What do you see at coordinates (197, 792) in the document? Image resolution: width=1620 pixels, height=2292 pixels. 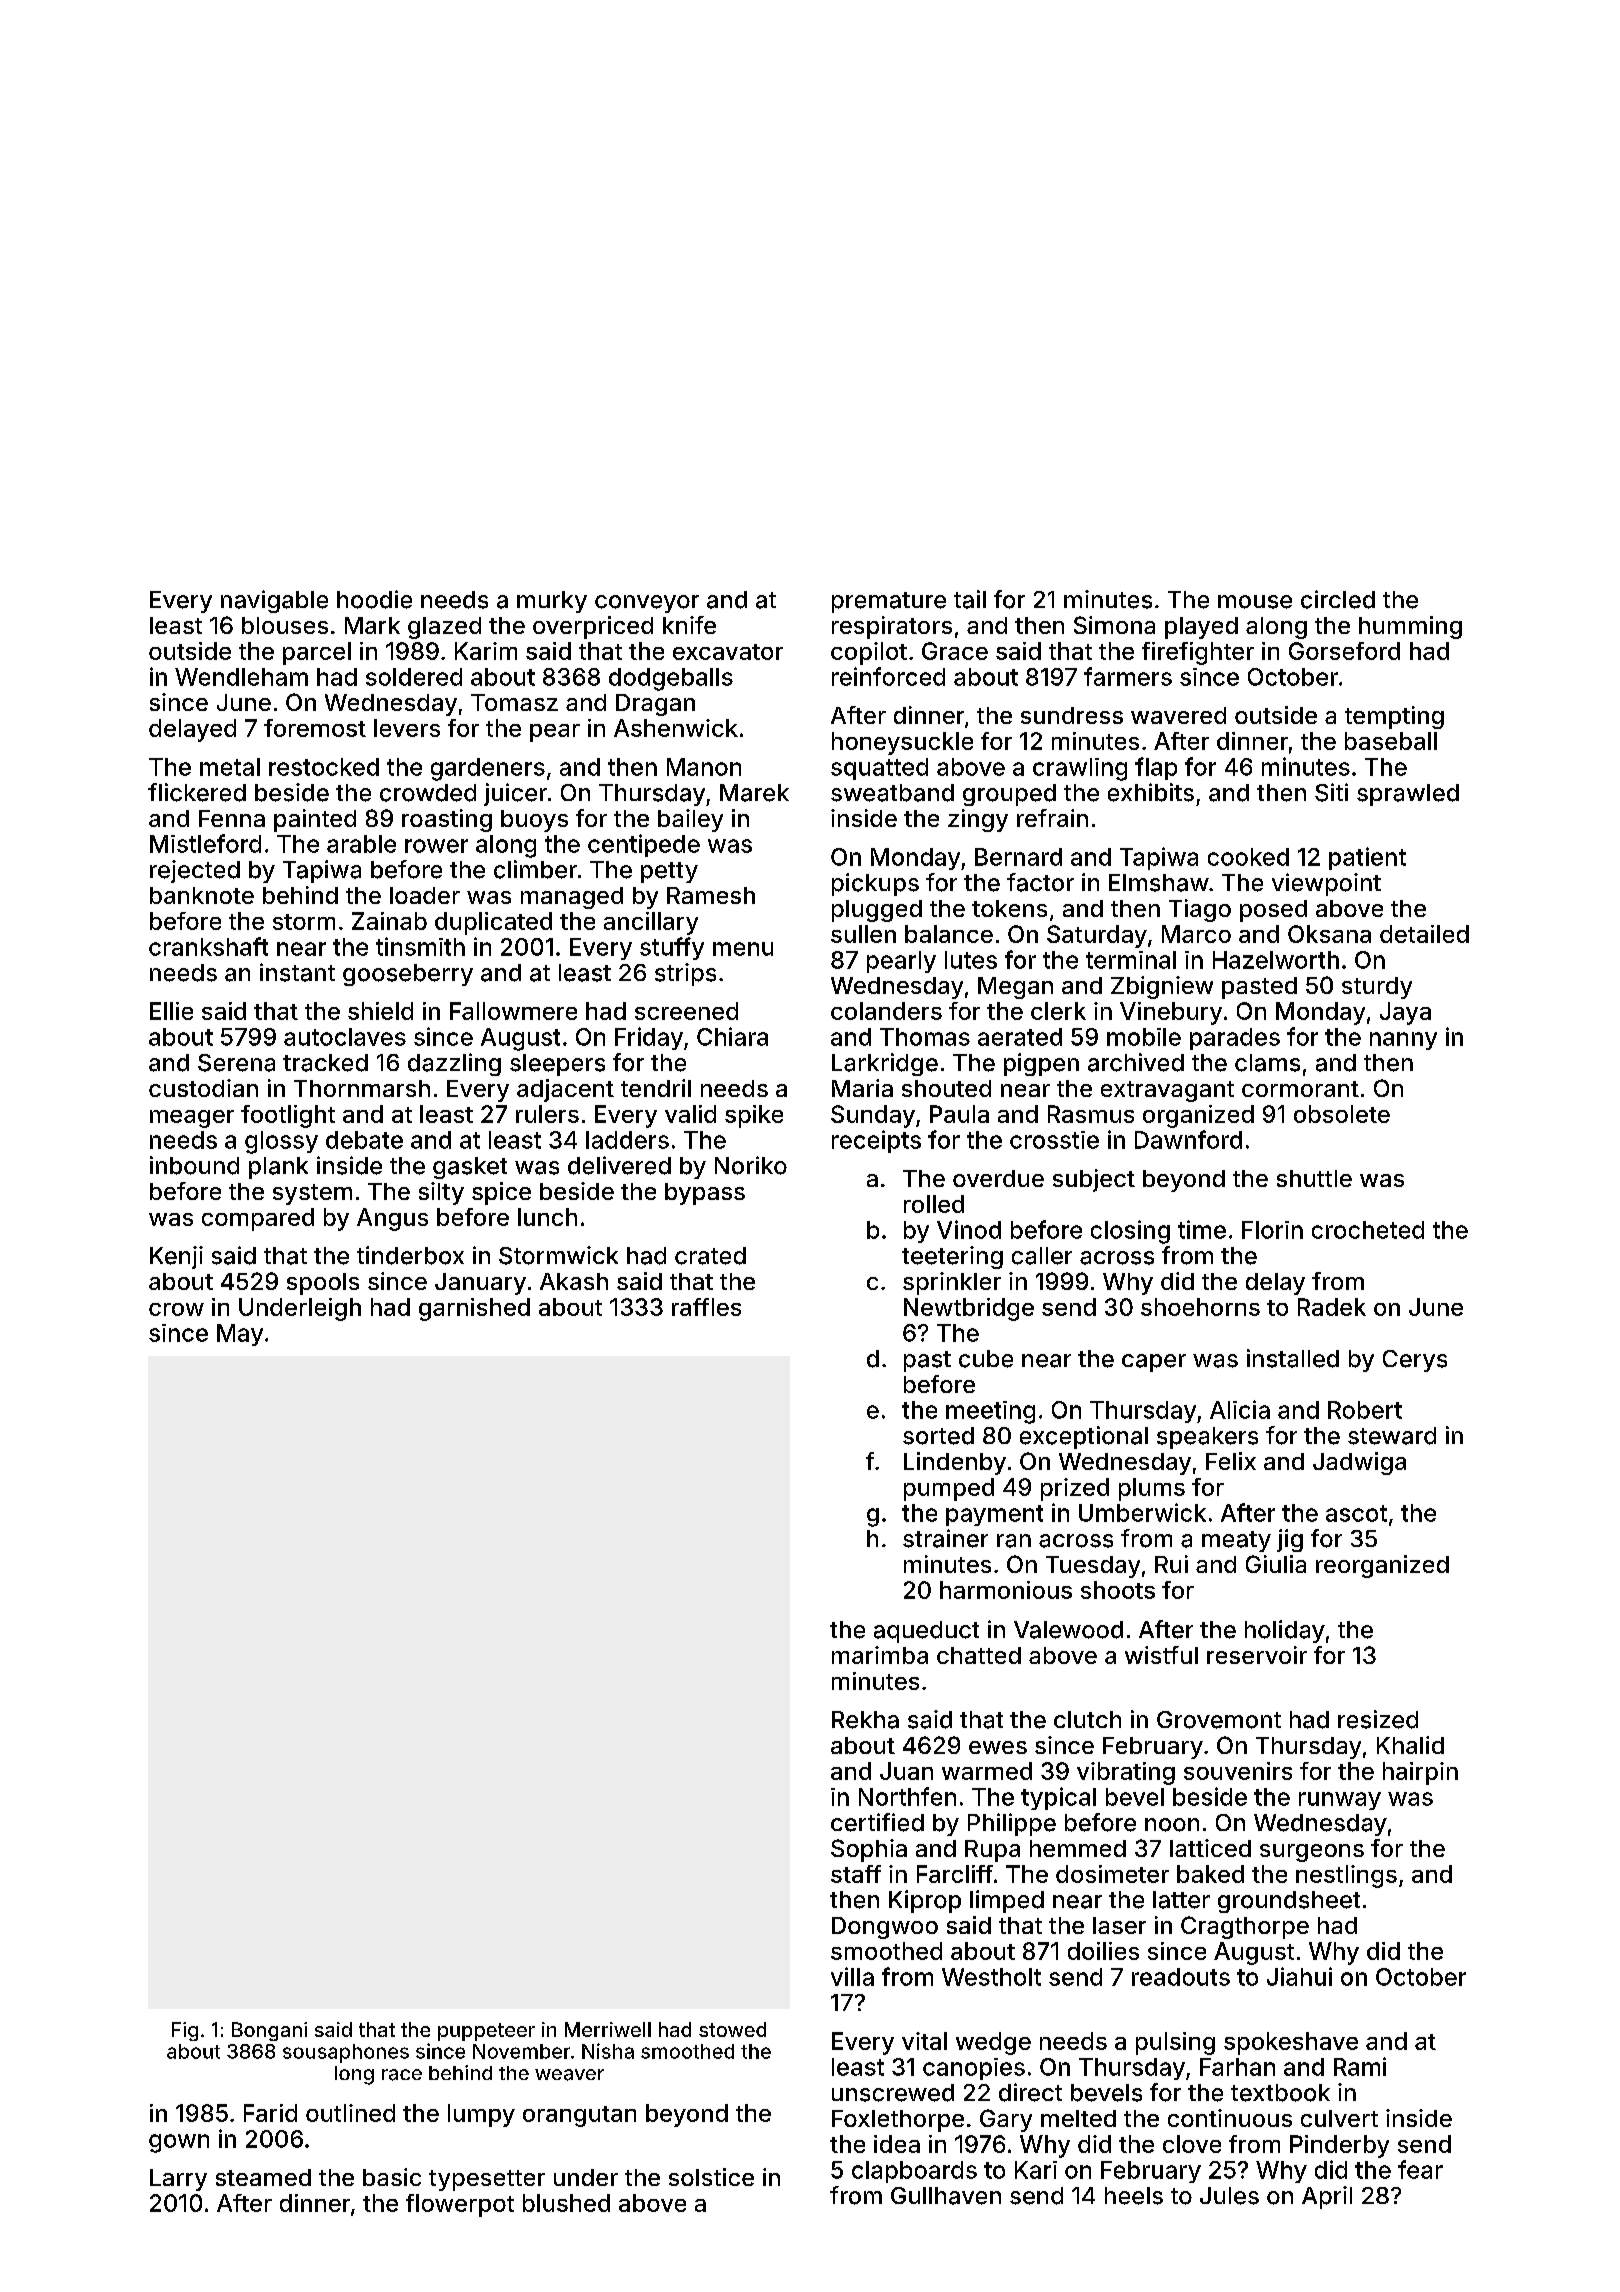 I see `flickered` at bounding box center [197, 792].
